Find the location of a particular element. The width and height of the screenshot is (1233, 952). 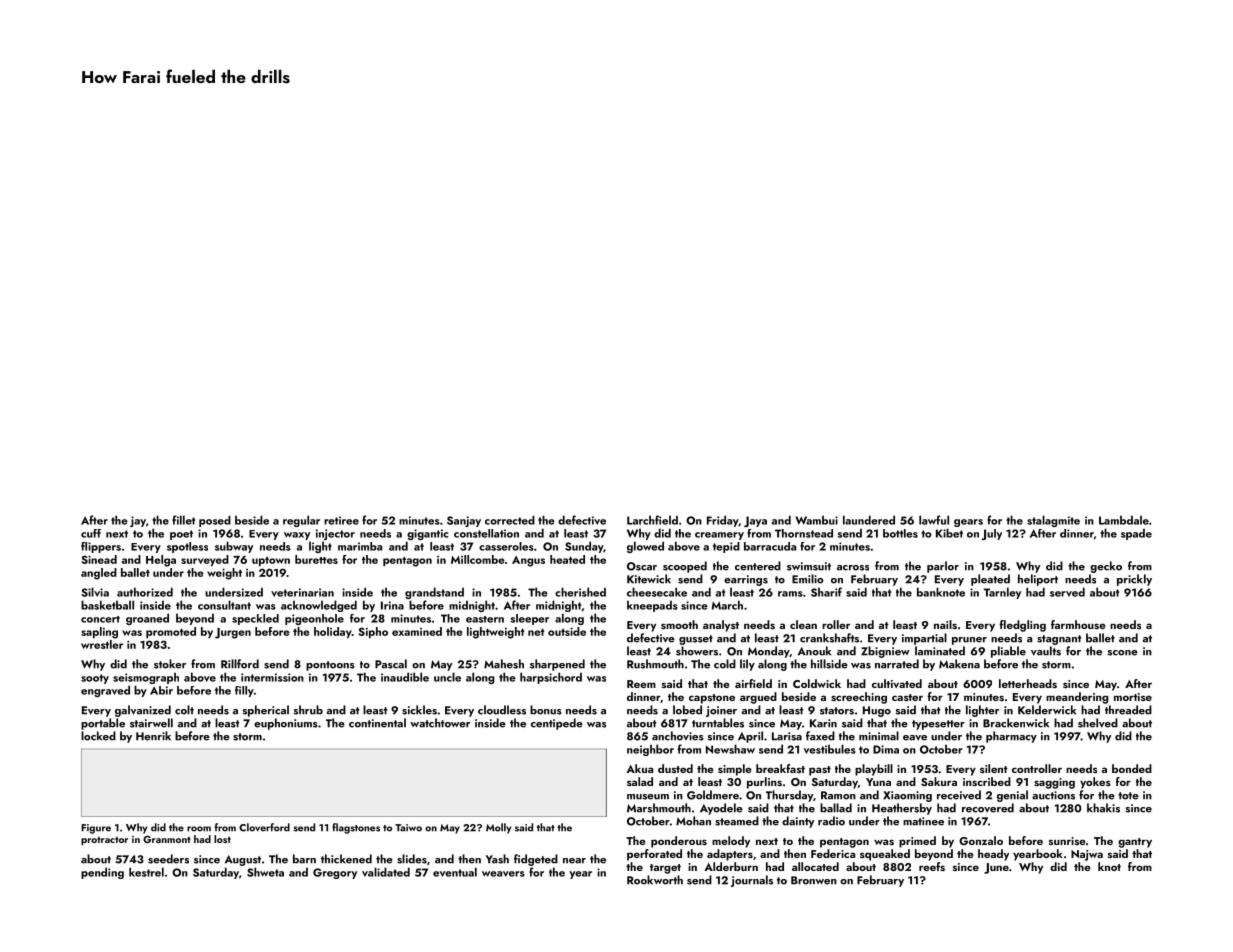

anchovies is located at coordinates (678, 736).
